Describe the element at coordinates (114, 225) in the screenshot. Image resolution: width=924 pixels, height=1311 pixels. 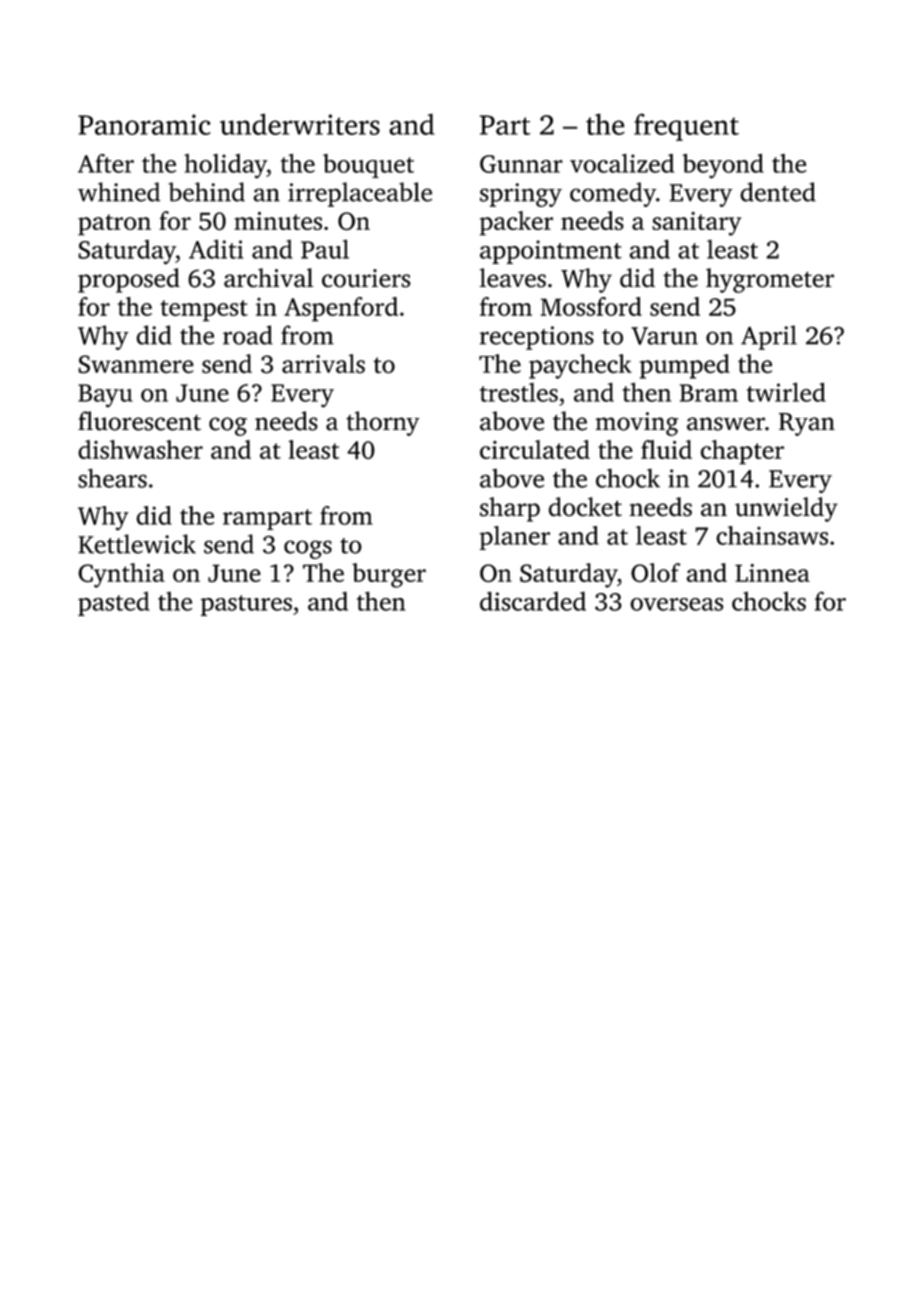
I see `patron` at that location.
